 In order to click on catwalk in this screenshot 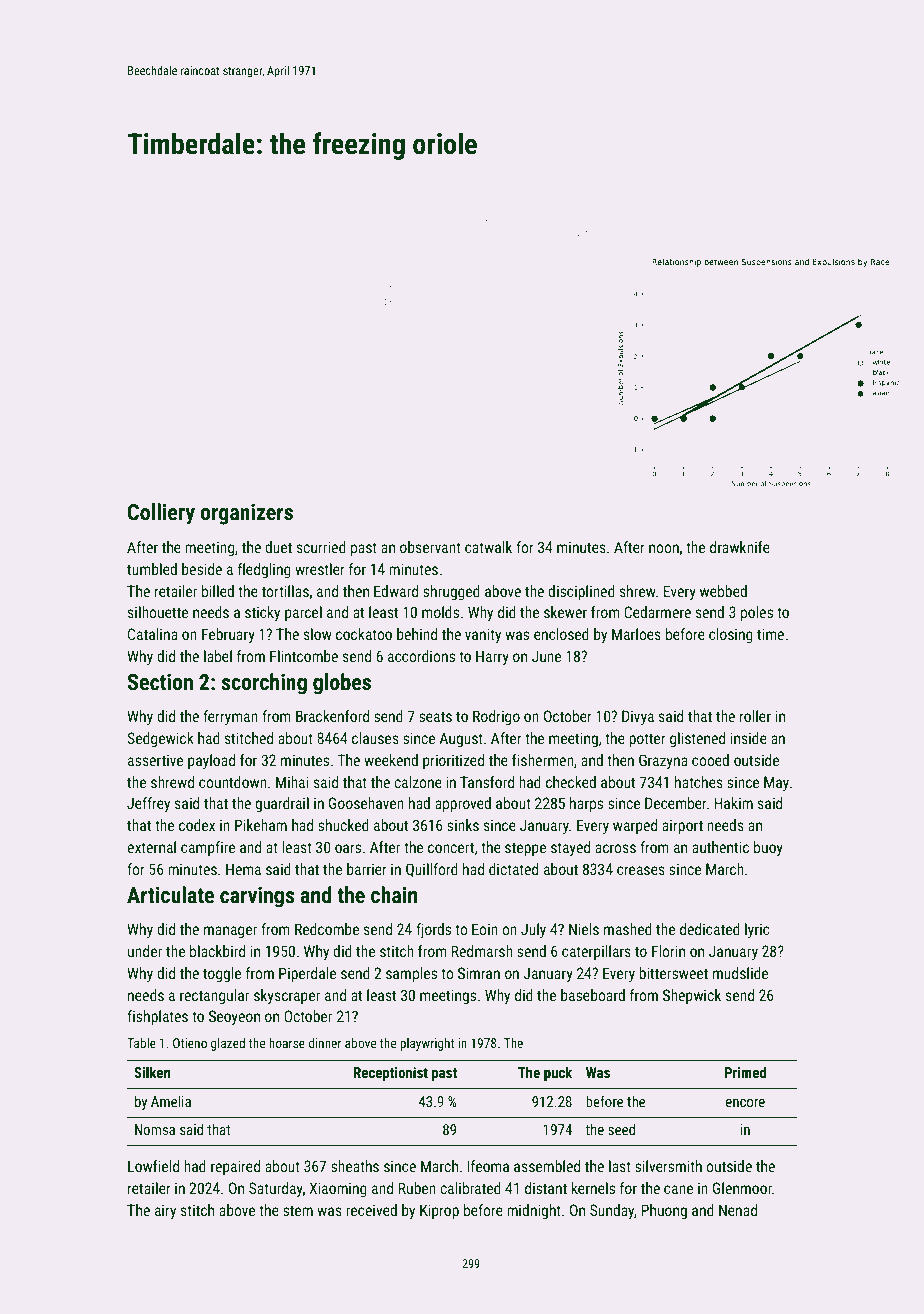, I will do `click(488, 547)`.
